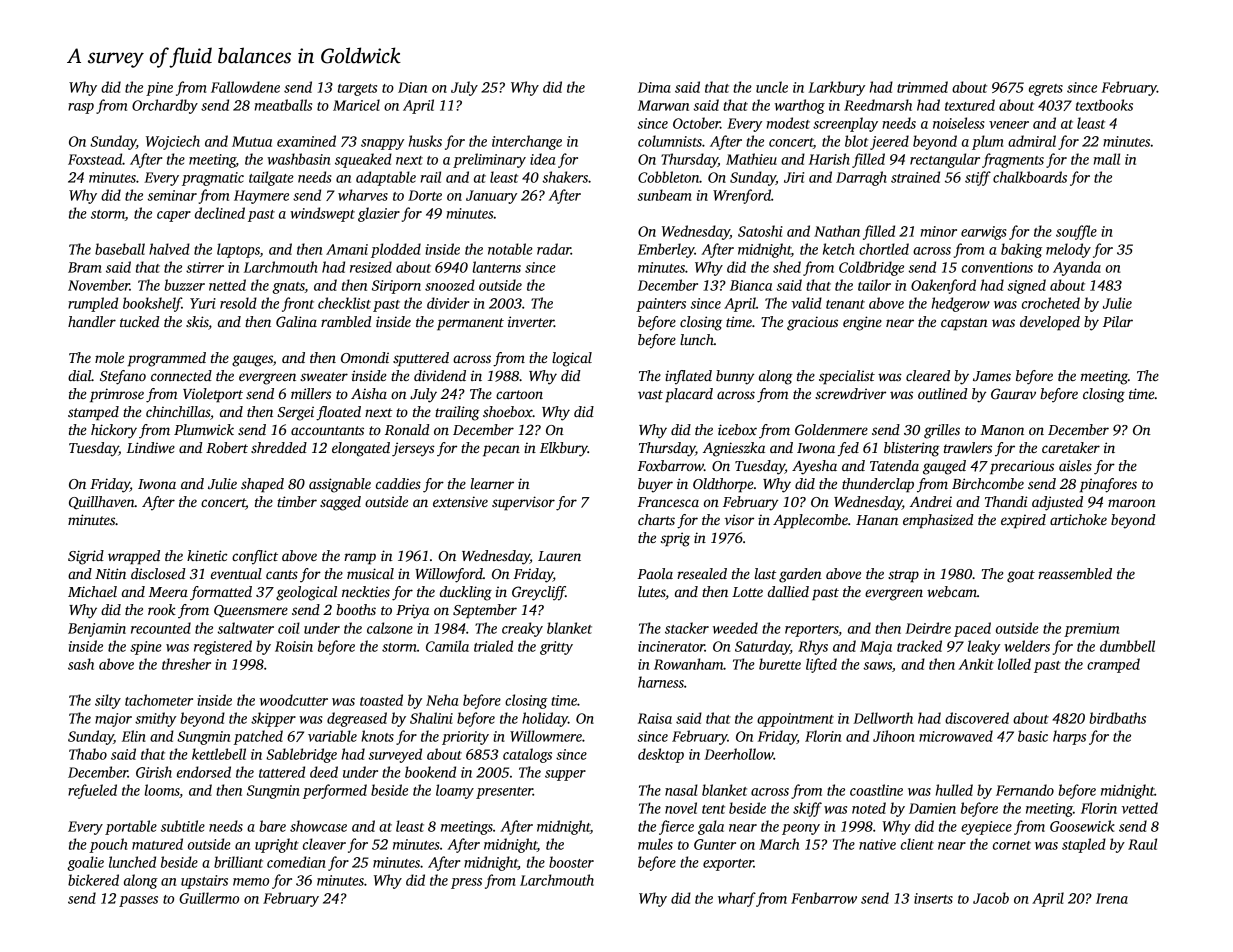  What do you see at coordinates (371, 267) in the page?
I see `resized` at bounding box center [371, 267].
